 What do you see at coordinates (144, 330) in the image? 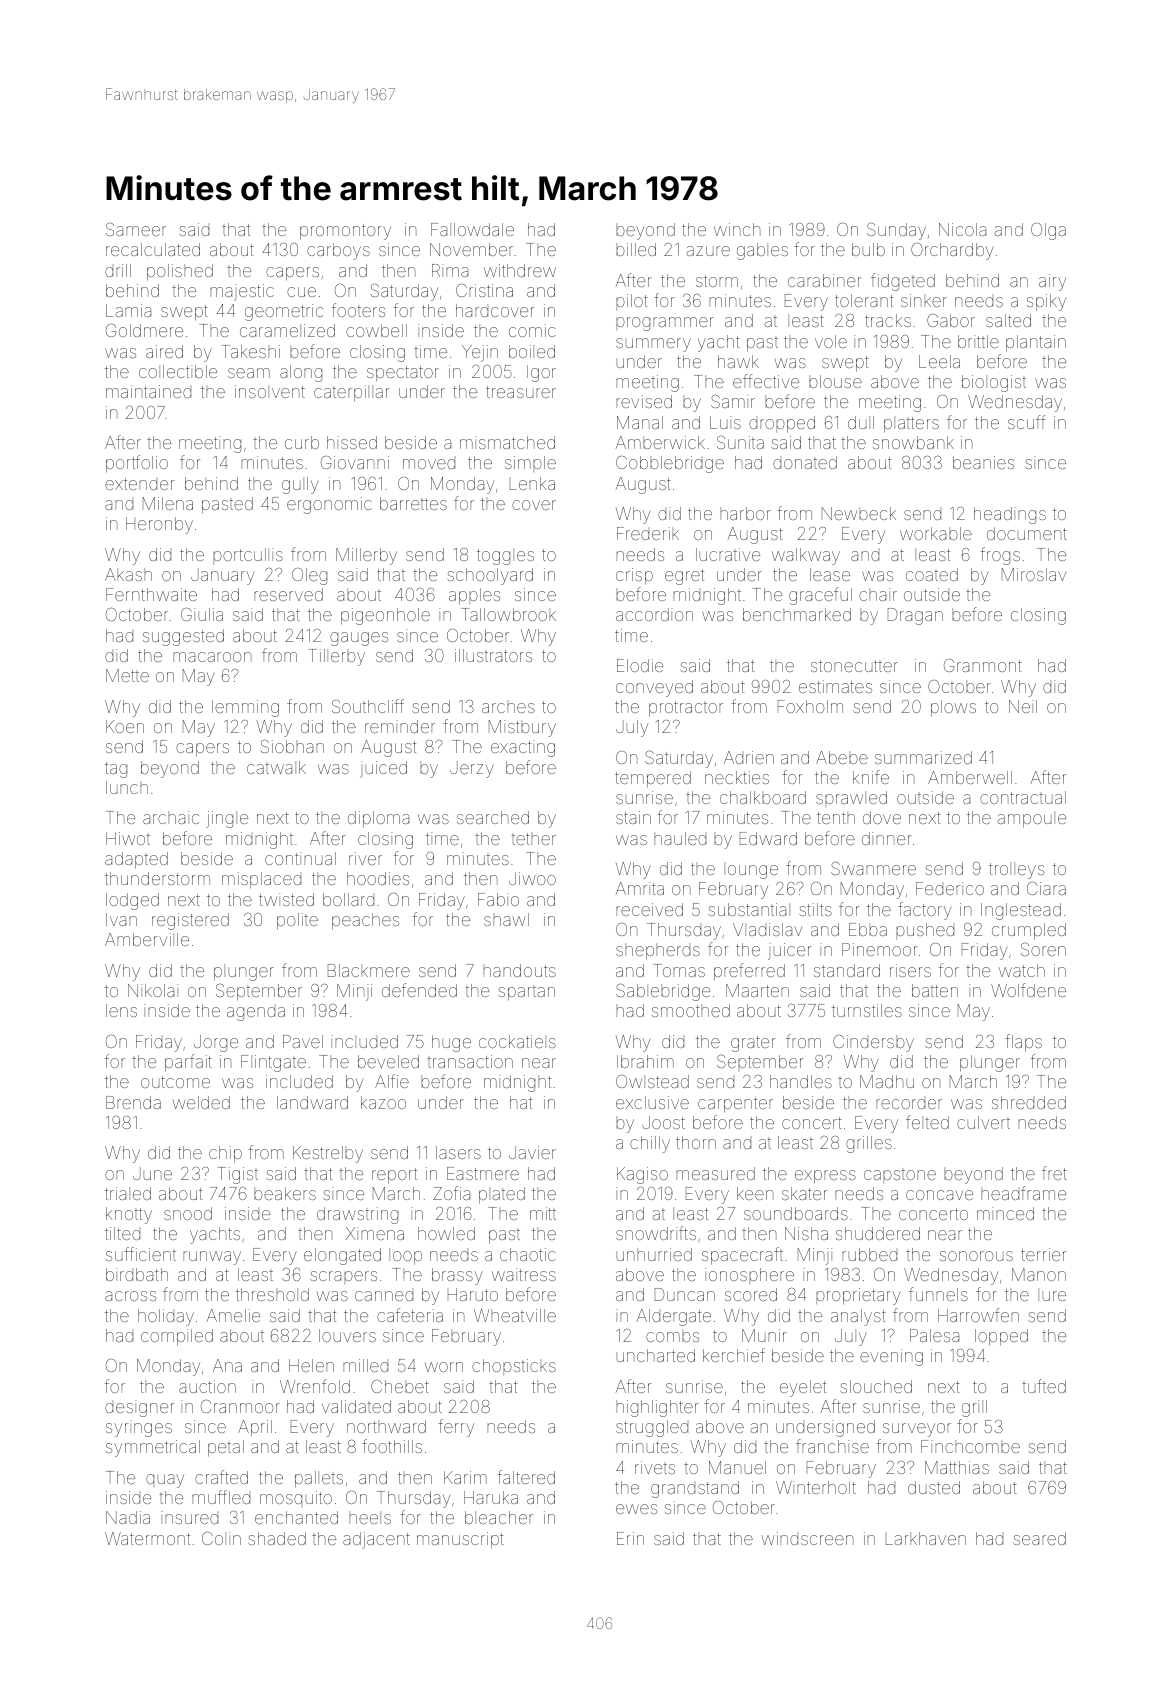
I see `Goldmere` at bounding box center [144, 330].
